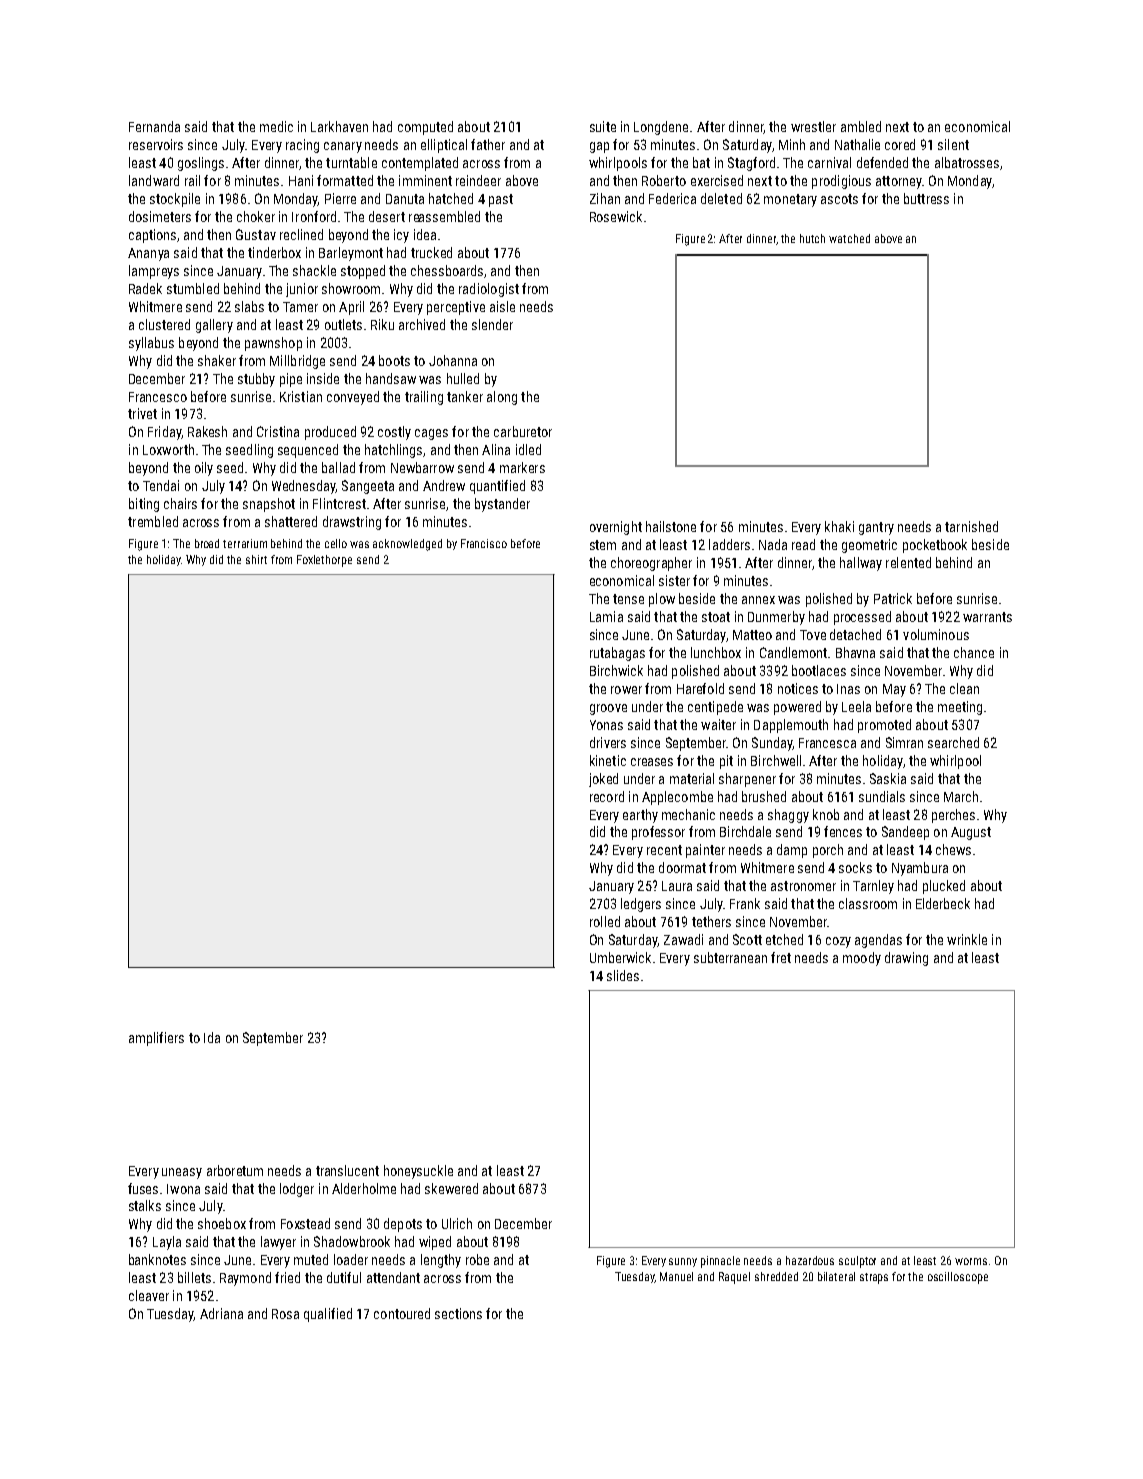 Image resolution: width=1143 pixels, height=1479 pixels. I want to click on worms, so click(971, 1261).
